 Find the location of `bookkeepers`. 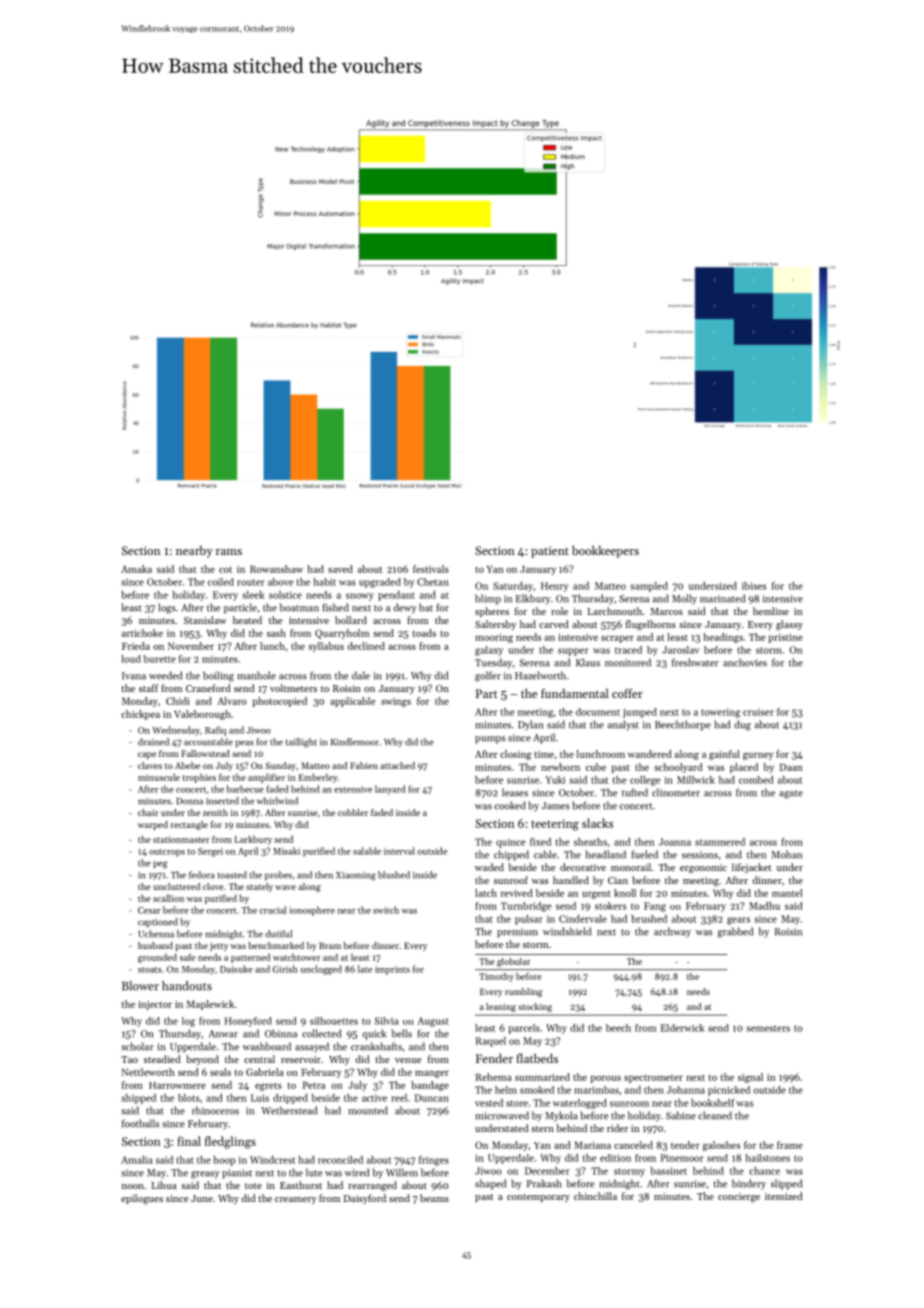

bookkeepers is located at coordinates (605, 552).
